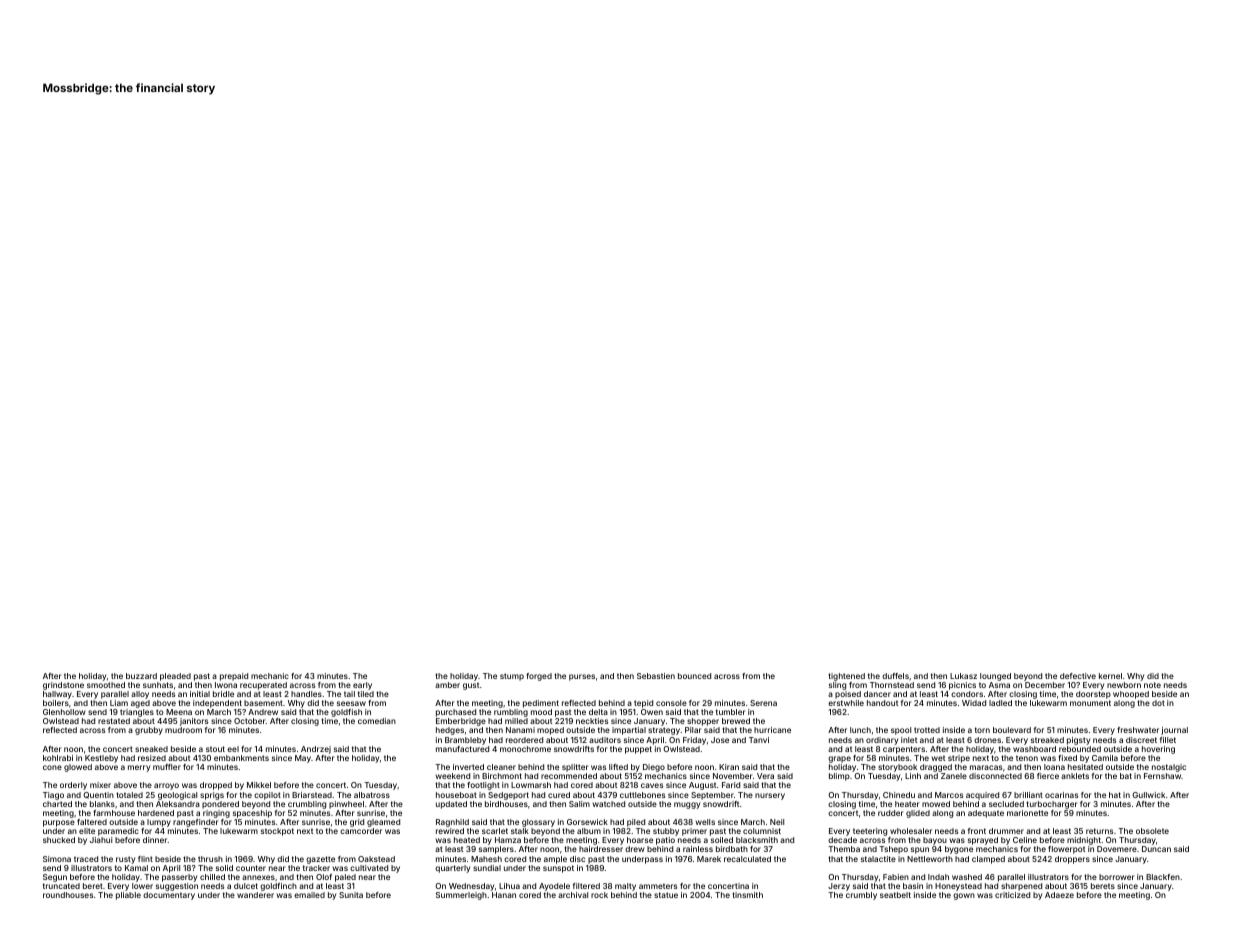 This screenshot has height=952, width=1233. I want to click on handles, so click(306, 694).
